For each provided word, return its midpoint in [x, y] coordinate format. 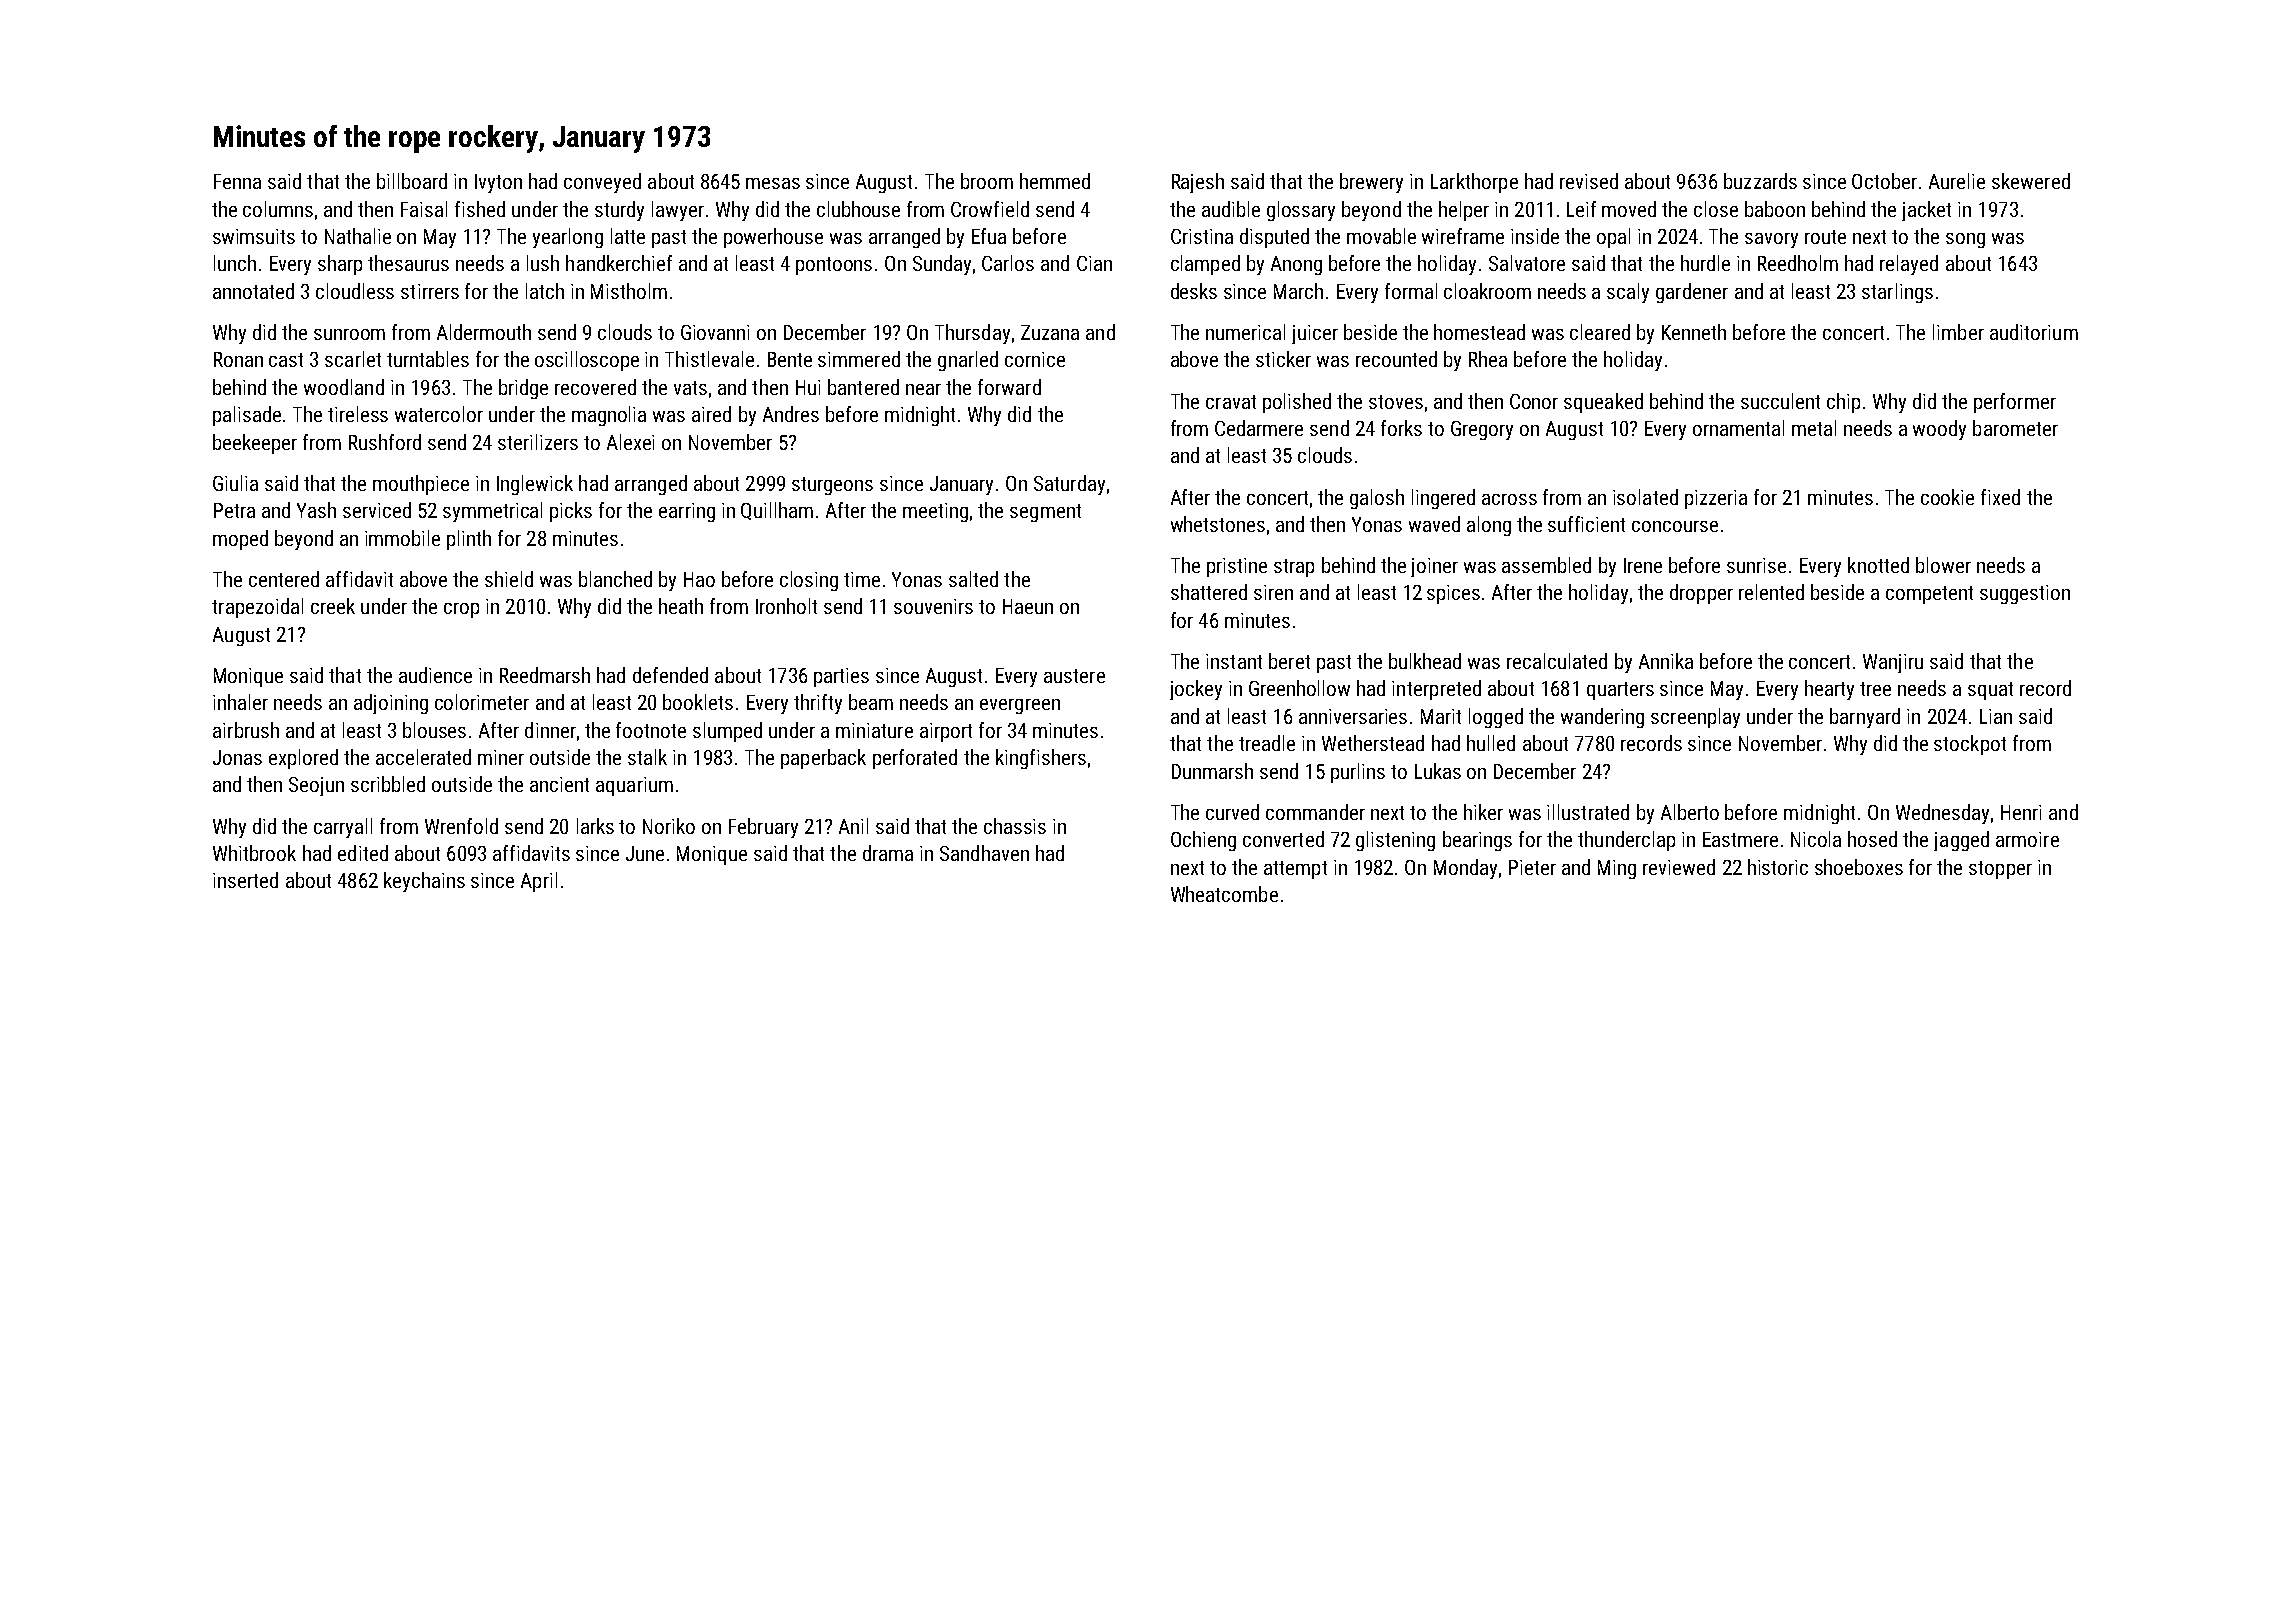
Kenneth [1694, 332]
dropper [1701, 594]
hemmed [1055, 181]
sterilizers [538, 442]
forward [1009, 387]
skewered [2031, 181]
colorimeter [482, 702]
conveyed [602, 183]
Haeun [1028, 606]
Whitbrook [254, 853]
